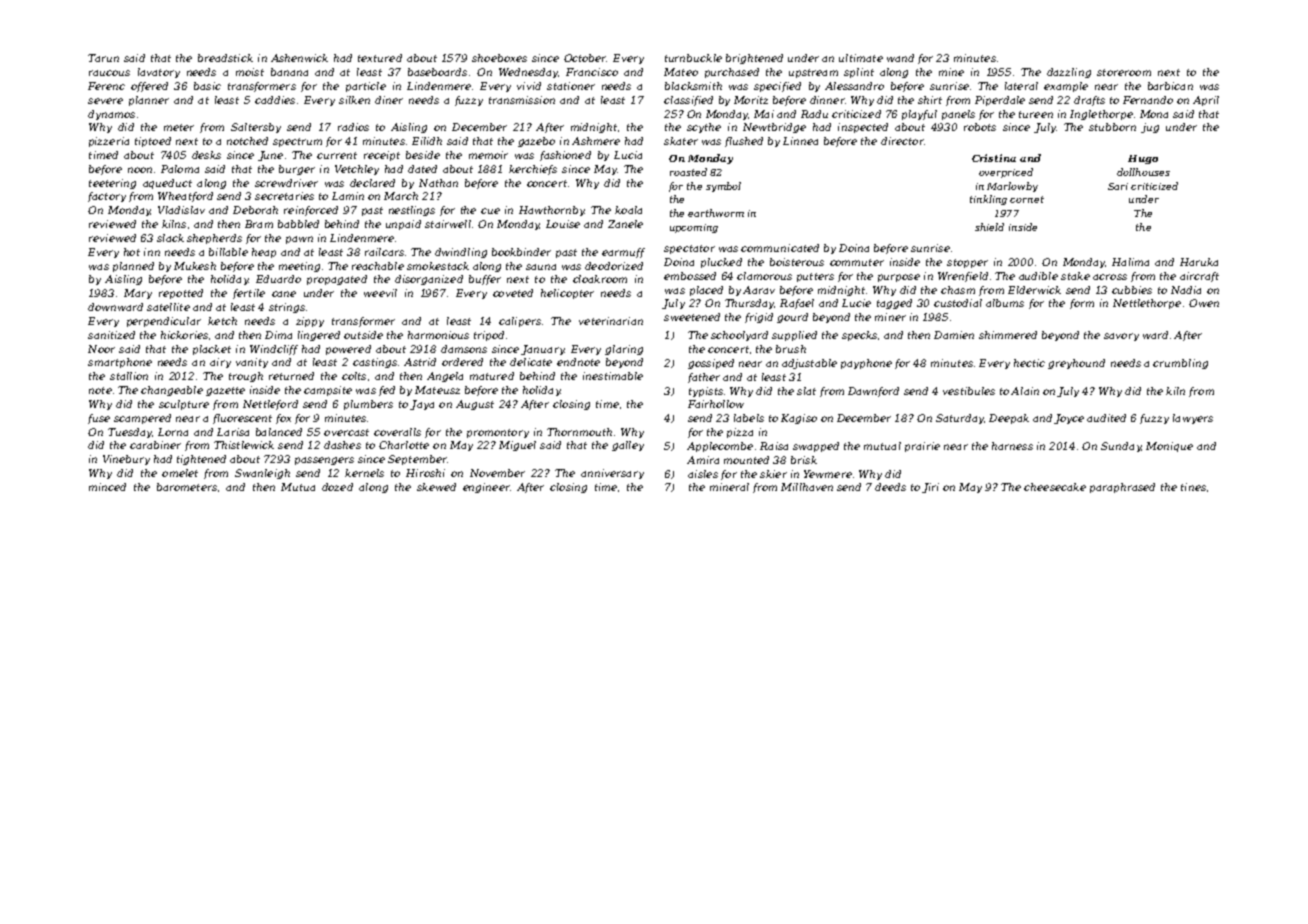 The image size is (1308, 924). Describe the element at coordinates (1005, 303) in the document. I see `albums` at that location.
